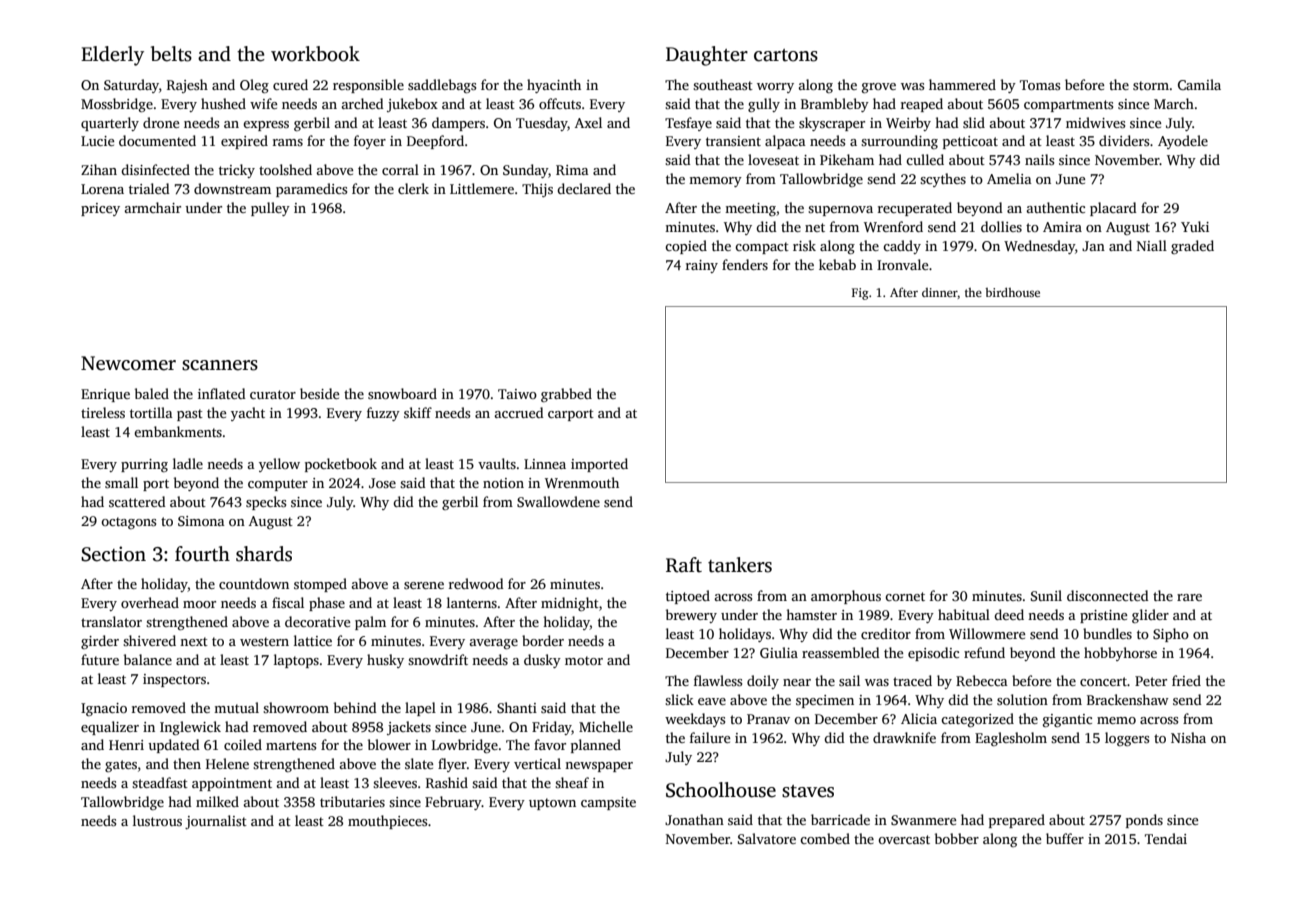 The image size is (1308, 924). What do you see at coordinates (688, 597) in the page?
I see `tiptoed` at bounding box center [688, 597].
